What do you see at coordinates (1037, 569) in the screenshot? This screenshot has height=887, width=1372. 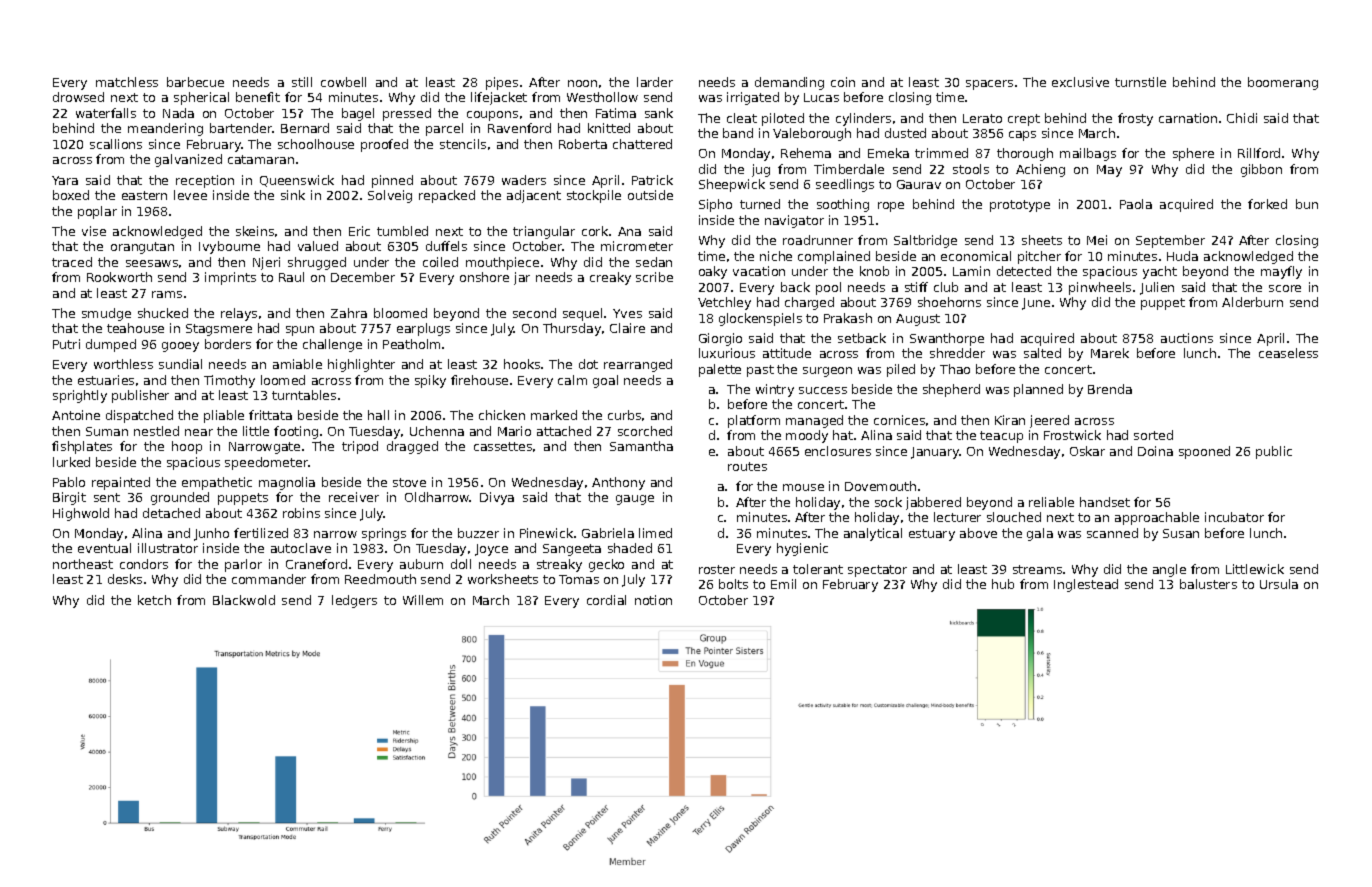 I see `streams` at bounding box center [1037, 569].
